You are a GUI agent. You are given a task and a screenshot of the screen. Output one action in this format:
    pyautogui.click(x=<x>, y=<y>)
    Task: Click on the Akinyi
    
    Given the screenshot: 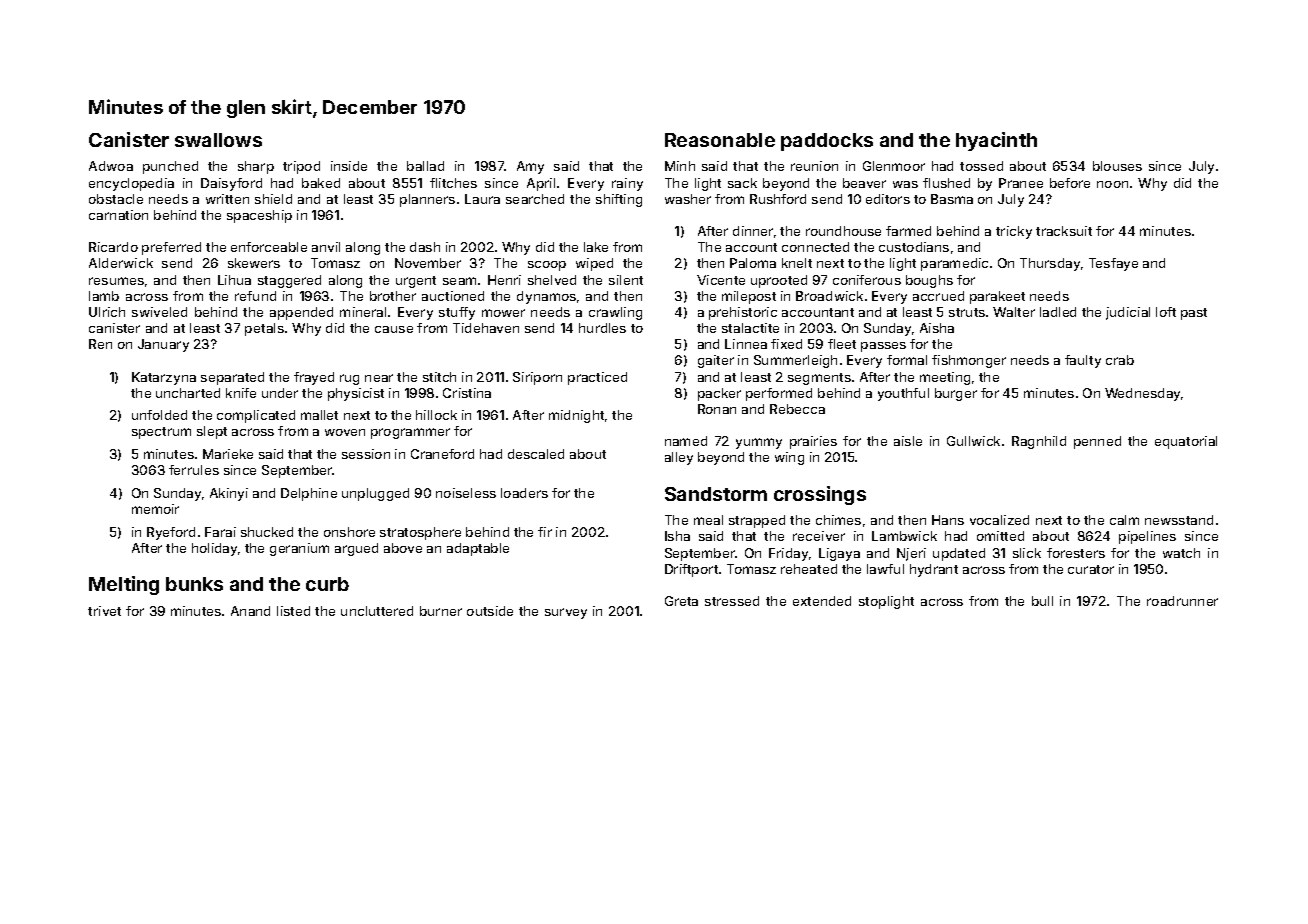 What is the action you would take?
    pyautogui.click(x=229, y=494)
